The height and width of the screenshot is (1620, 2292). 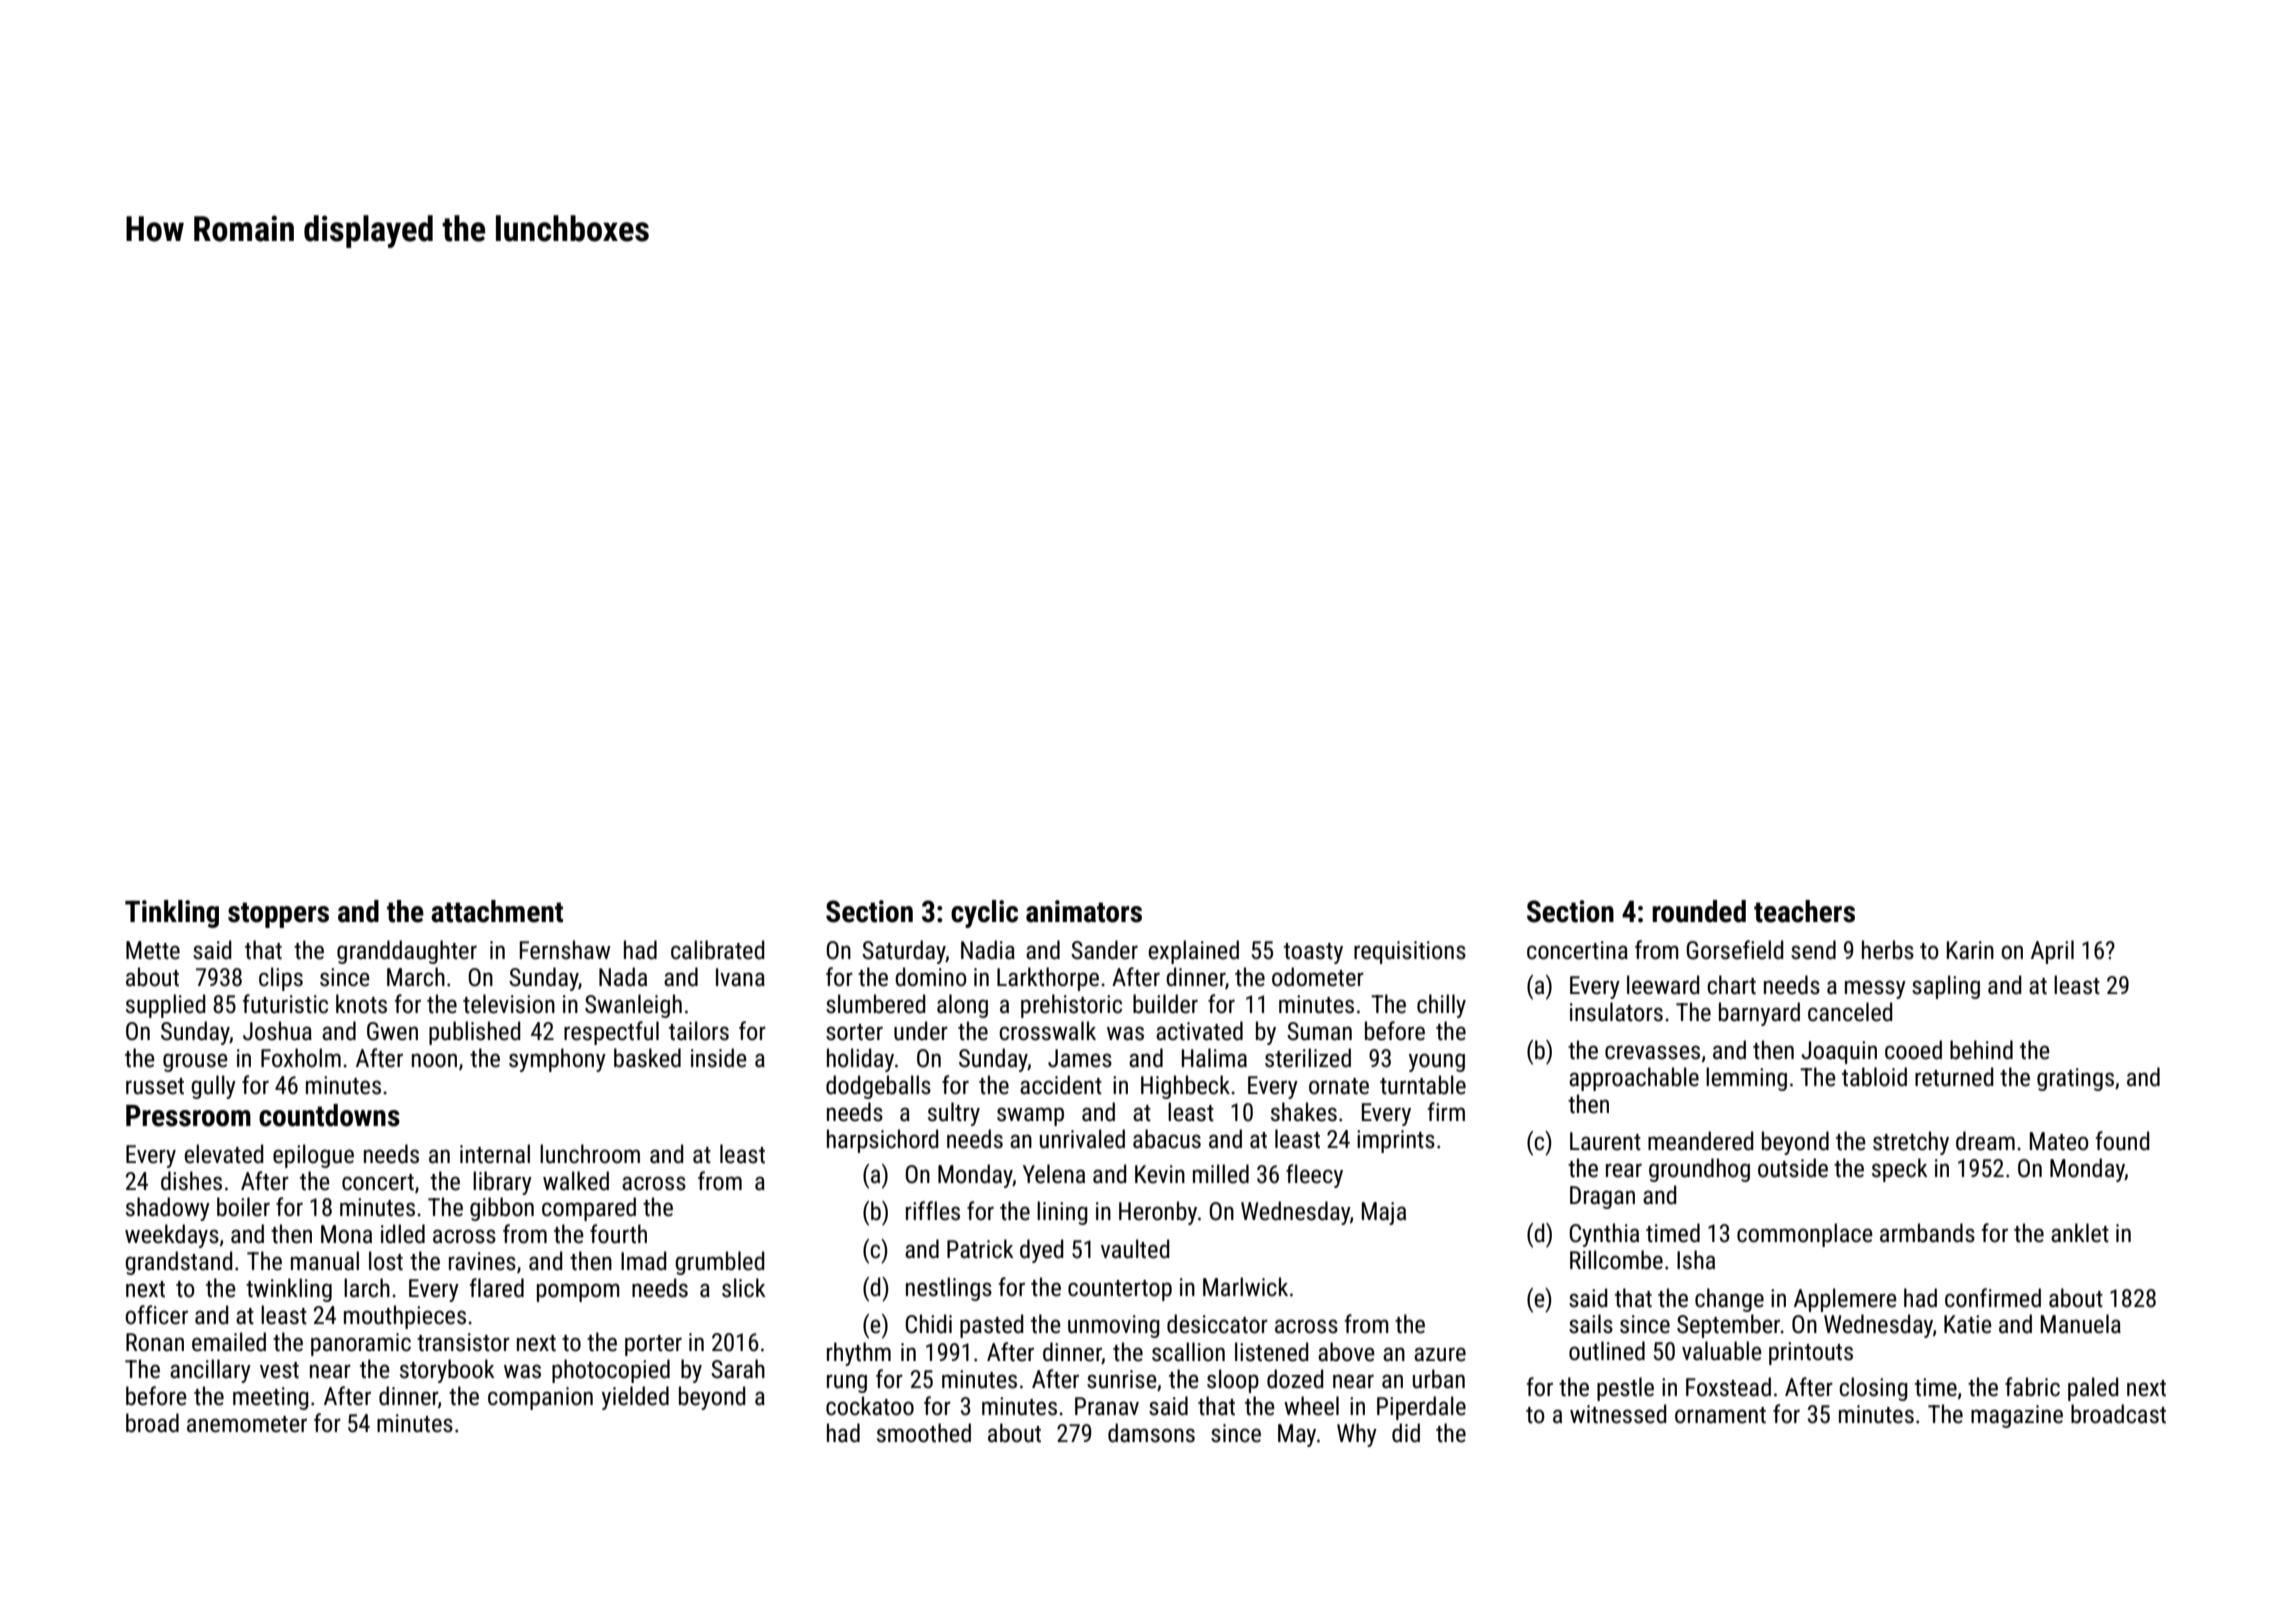 What do you see at coordinates (1054, 1174) in the screenshot?
I see `Yelena` at bounding box center [1054, 1174].
